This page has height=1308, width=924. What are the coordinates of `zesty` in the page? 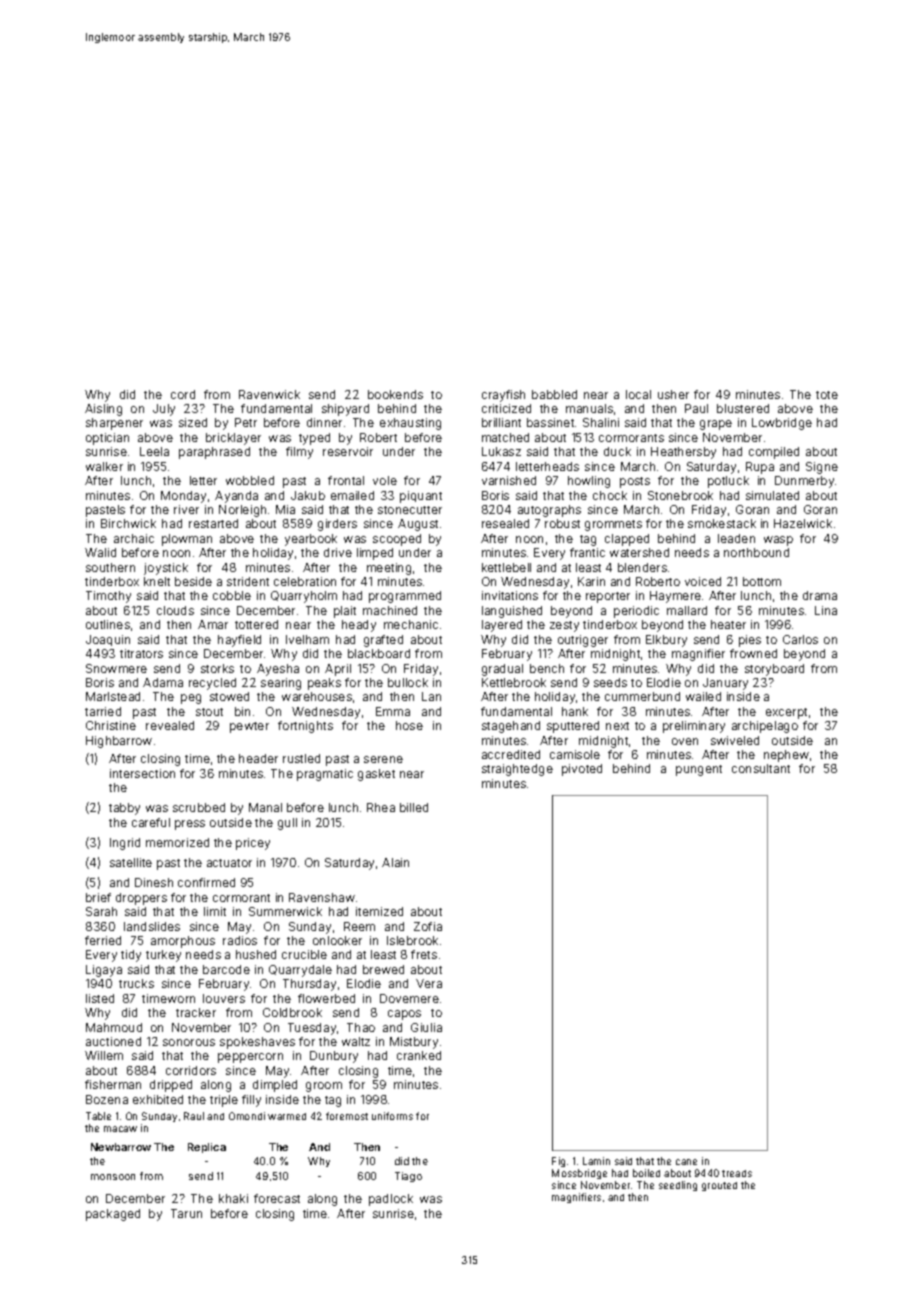 It's located at (564, 626).
